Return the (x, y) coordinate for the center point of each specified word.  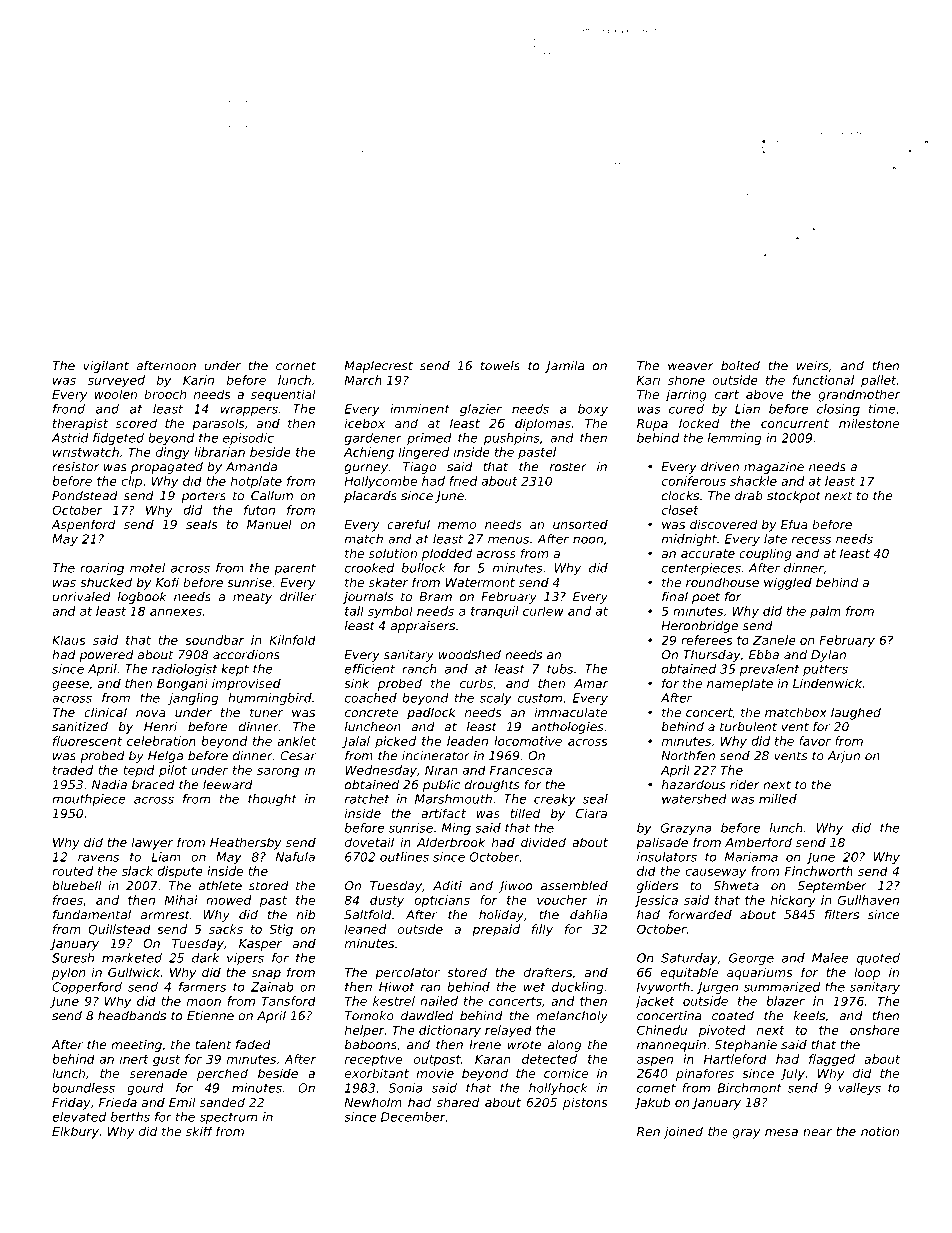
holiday (501, 916)
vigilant (106, 367)
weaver (691, 367)
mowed (228, 900)
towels (500, 366)
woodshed (470, 655)
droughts (492, 786)
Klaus (69, 640)
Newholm (373, 1102)
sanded (222, 1102)
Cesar (298, 756)
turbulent (748, 727)
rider (745, 785)
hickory (793, 901)
